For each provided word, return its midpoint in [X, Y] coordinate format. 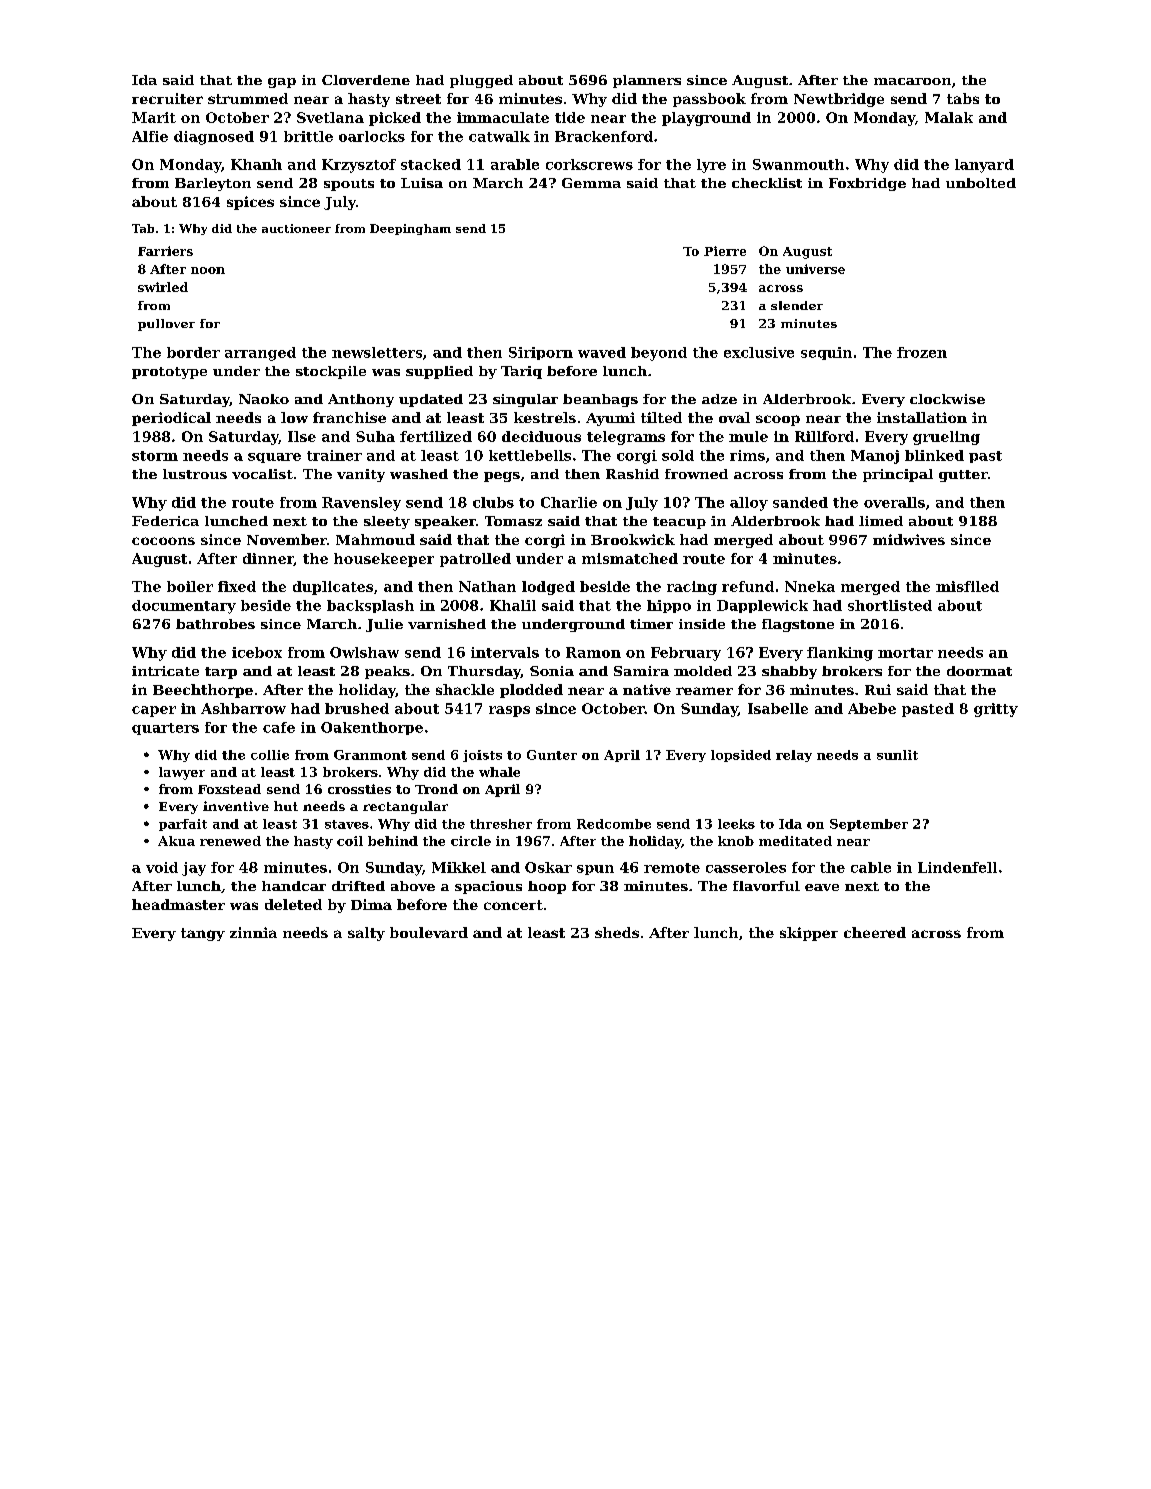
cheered [875, 932]
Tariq [521, 372]
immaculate [503, 117]
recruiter [167, 98]
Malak [949, 117]
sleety [387, 522]
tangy [203, 934]
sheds [617, 932]
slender [797, 305]
